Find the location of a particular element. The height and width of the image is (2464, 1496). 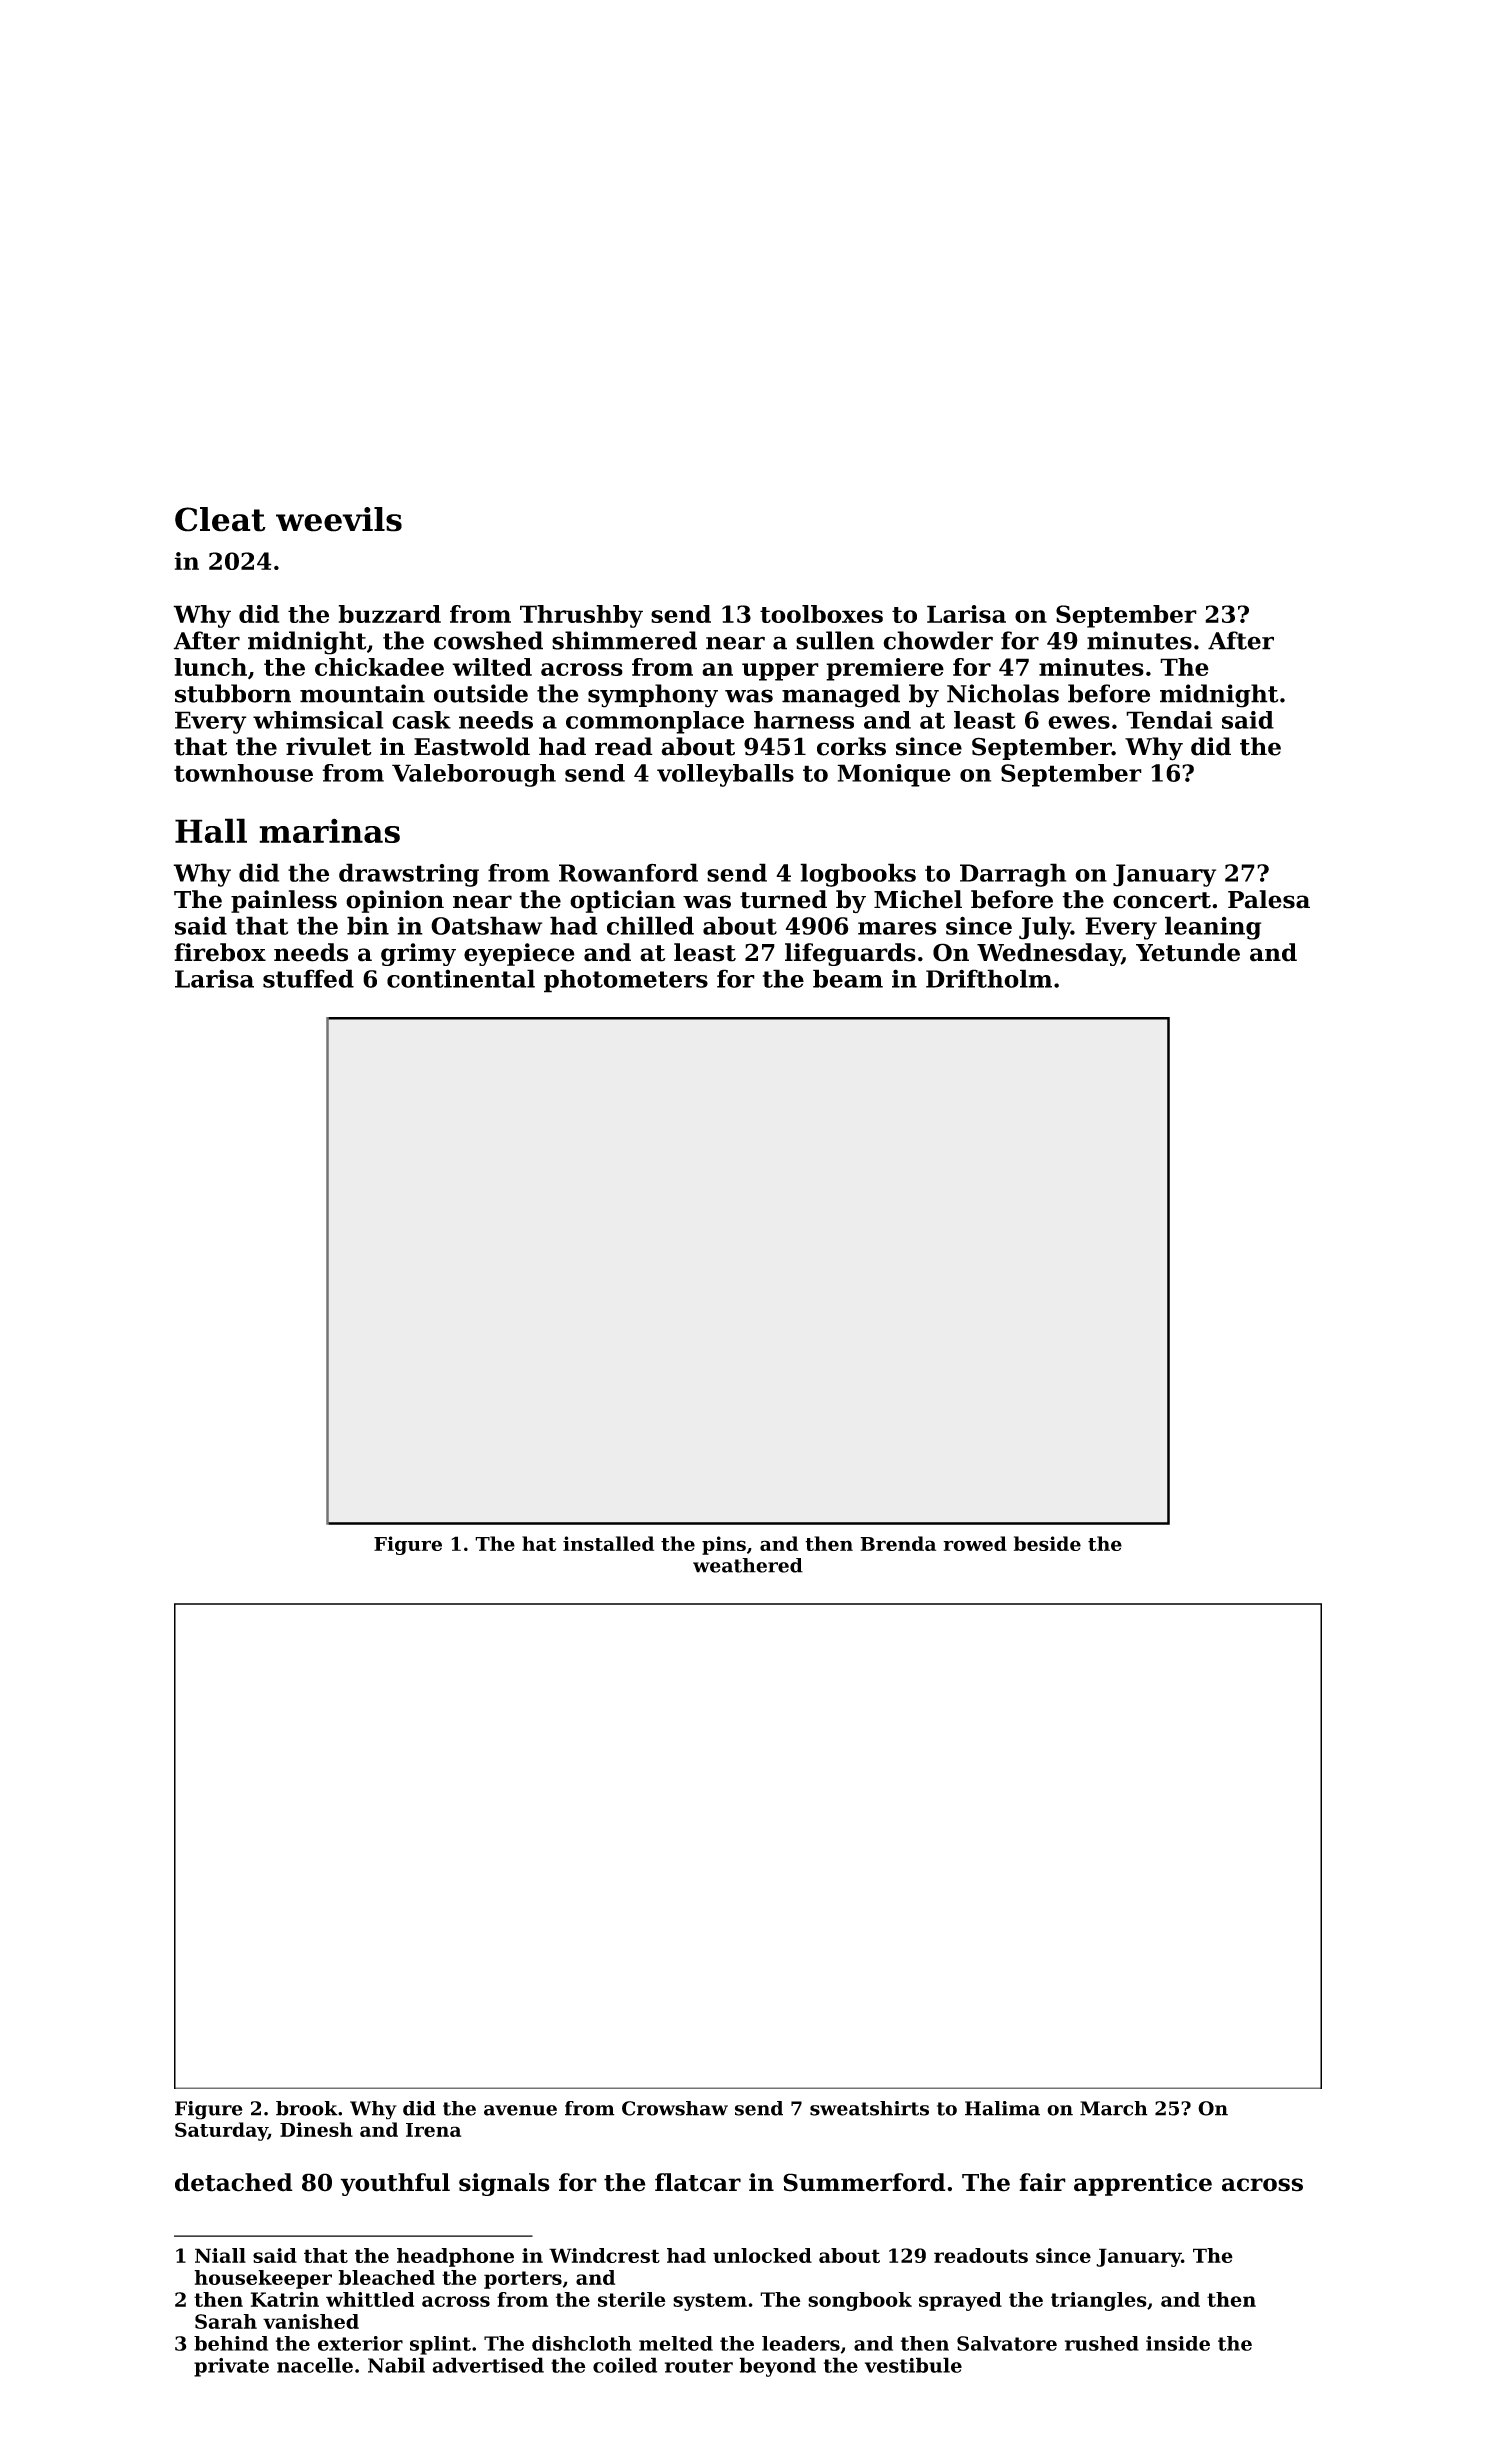

Wednesday is located at coordinates (1049, 954).
